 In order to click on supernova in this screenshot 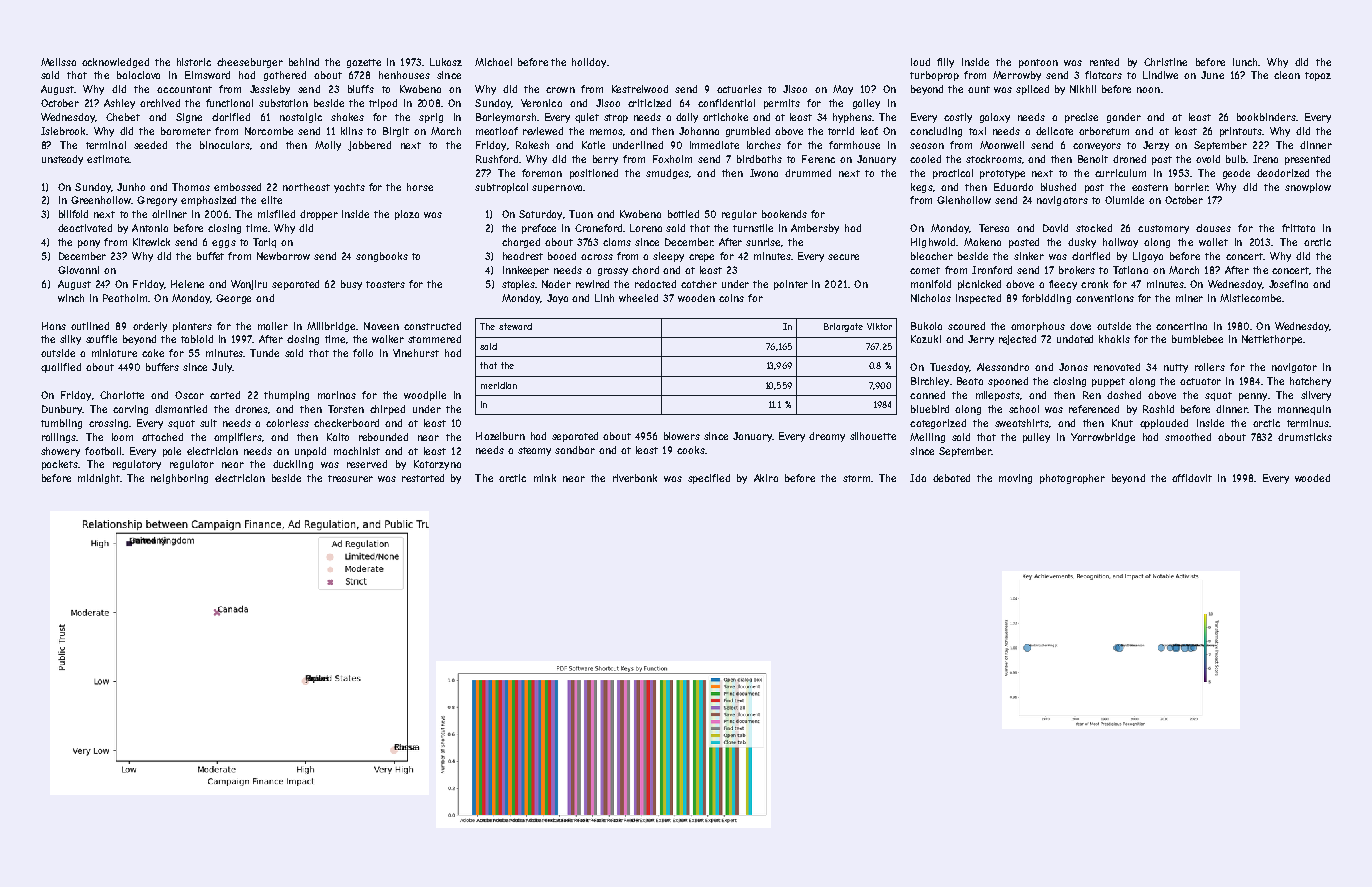, I will do `click(557, 189)`.
